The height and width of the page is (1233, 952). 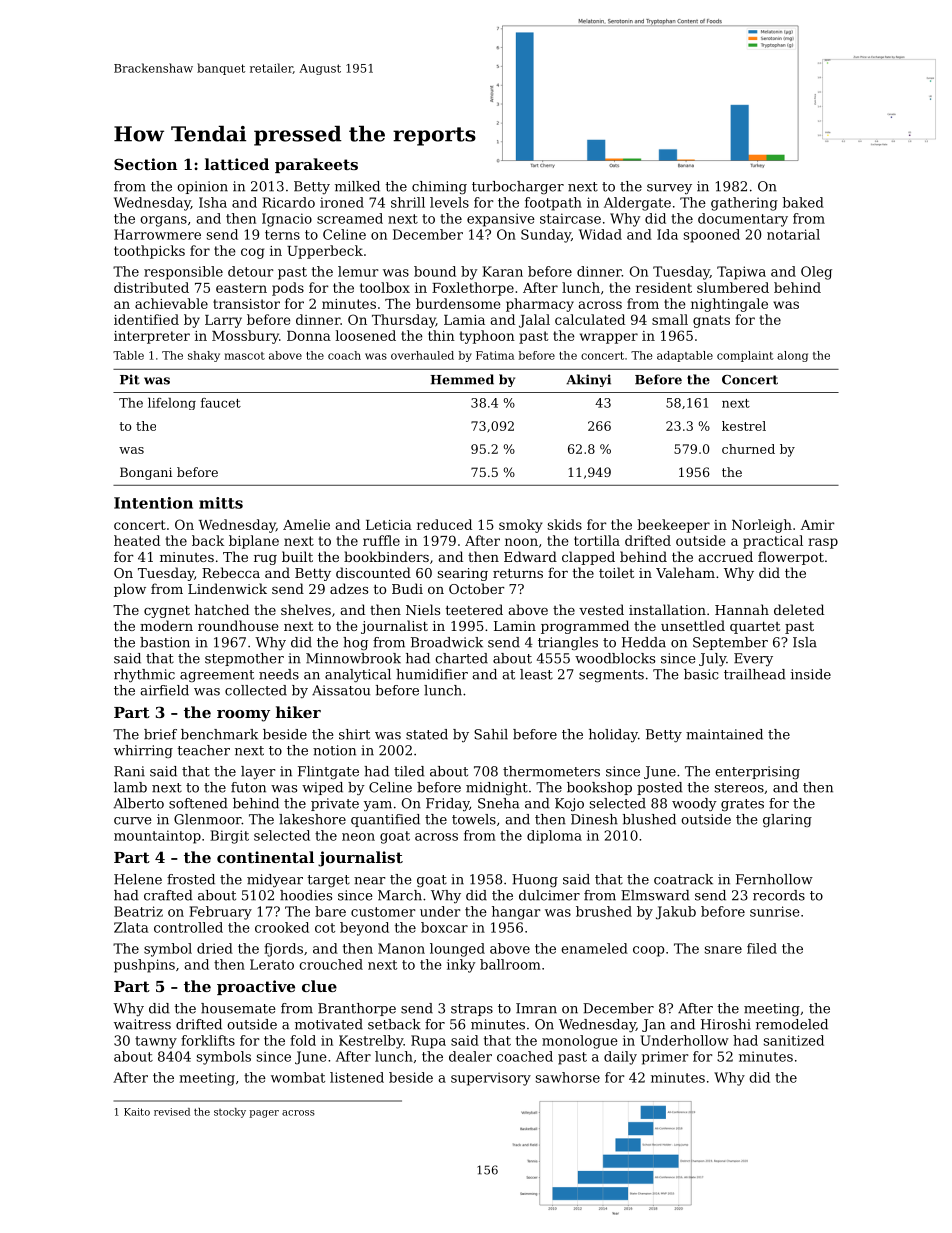 I want to click on tiled, so click(x=409, y=771).
